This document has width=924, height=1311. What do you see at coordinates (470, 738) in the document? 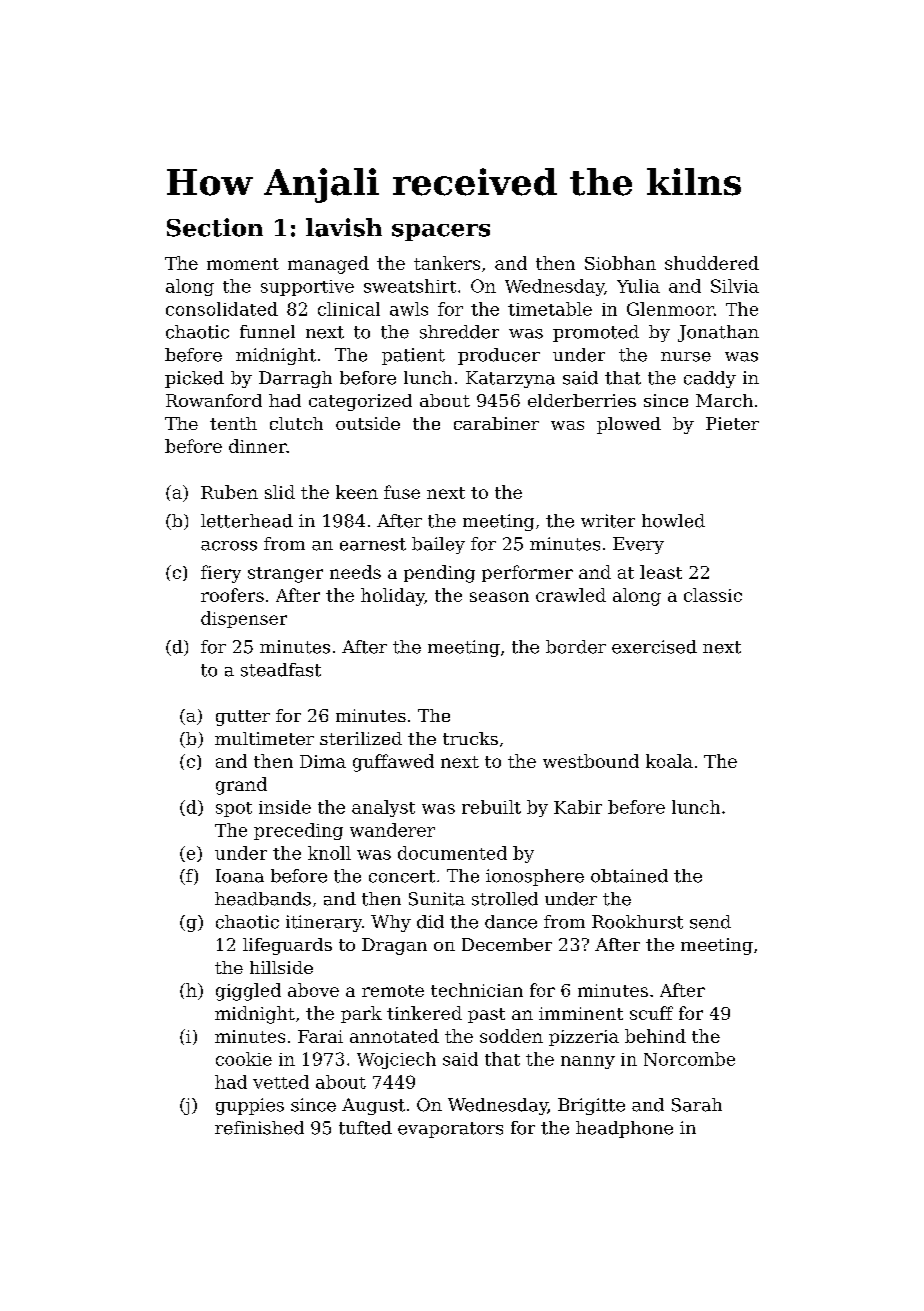
I see `trucks` at bounding box center [470, 738].
